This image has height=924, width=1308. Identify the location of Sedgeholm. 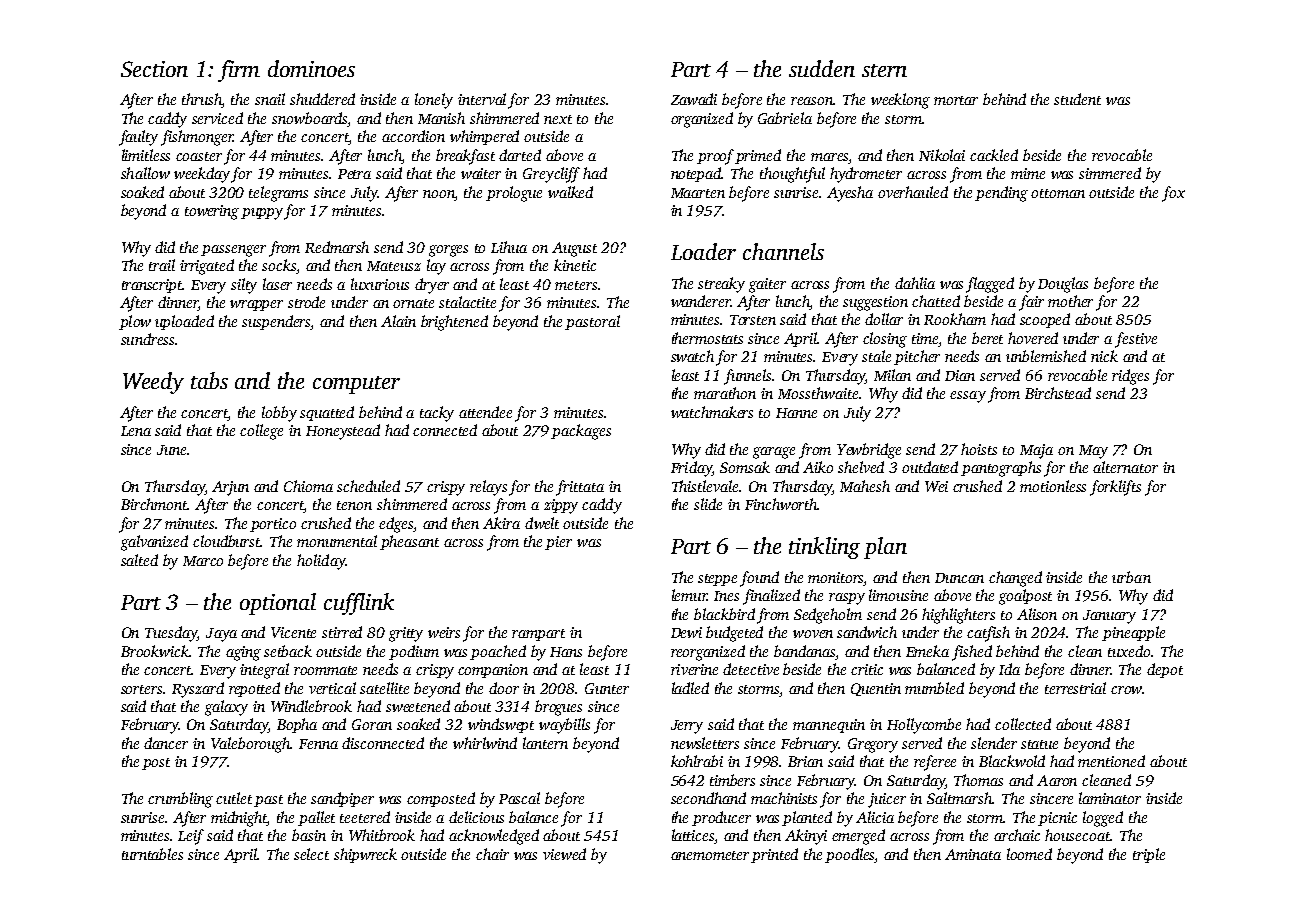
(828, 616).
